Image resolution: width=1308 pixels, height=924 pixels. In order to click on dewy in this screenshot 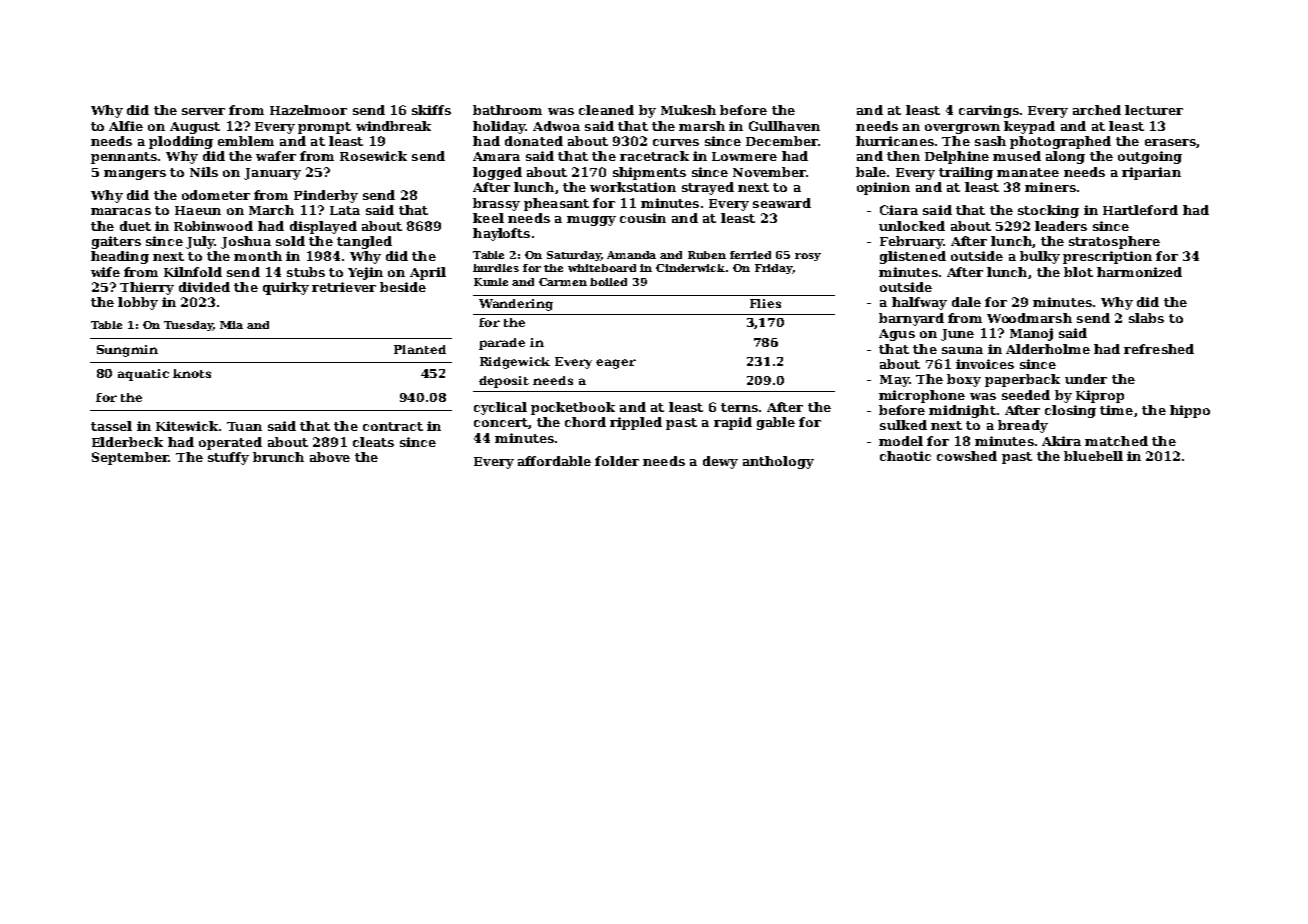, I will do `click(720, 462)`.
